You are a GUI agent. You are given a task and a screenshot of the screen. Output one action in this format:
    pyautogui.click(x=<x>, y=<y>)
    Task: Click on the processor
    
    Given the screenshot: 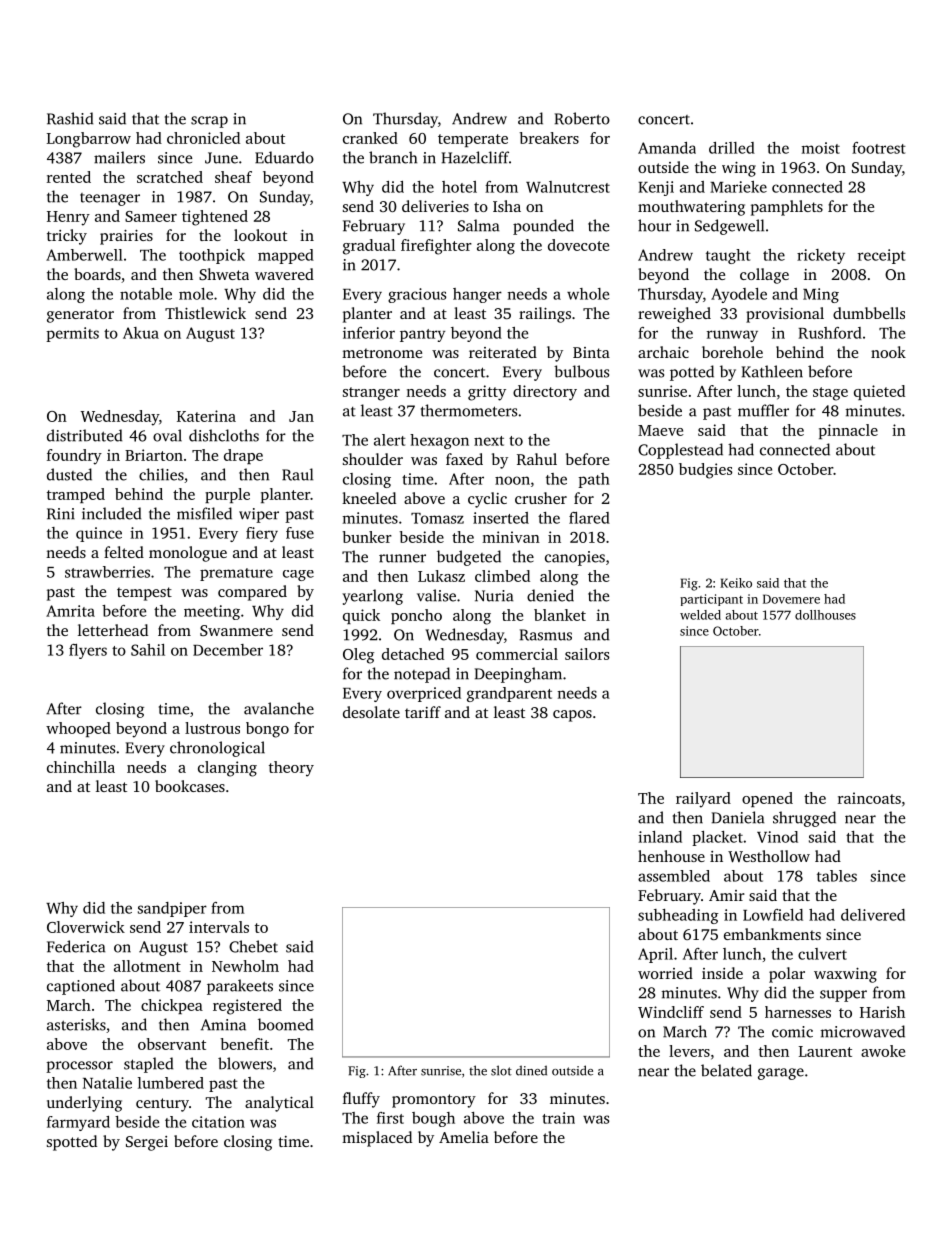 What is the action you would take?
    pyautogui.click(x=79, y=1067)
